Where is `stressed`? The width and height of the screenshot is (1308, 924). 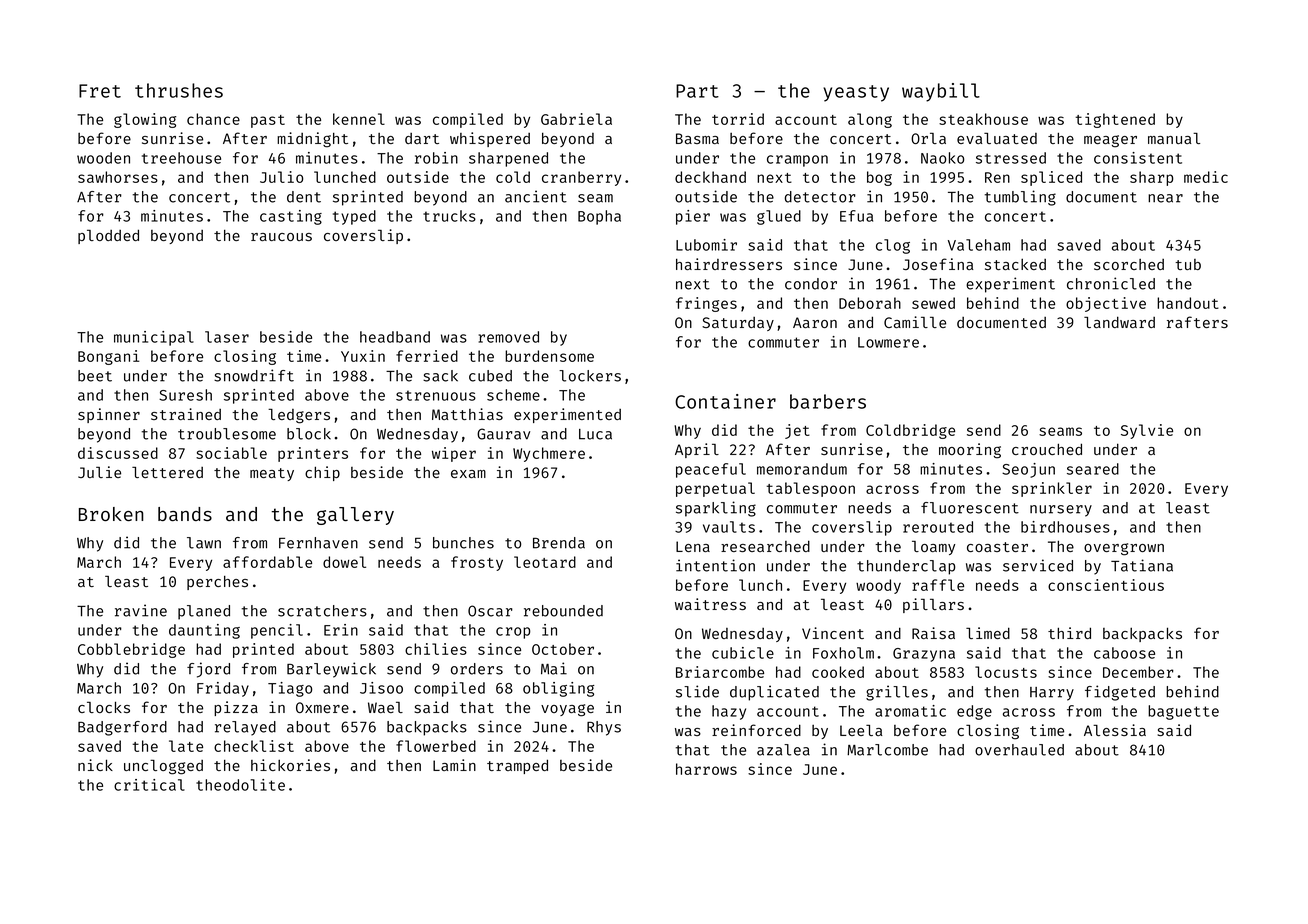 stressed is located at coordinates (1011, 158).
